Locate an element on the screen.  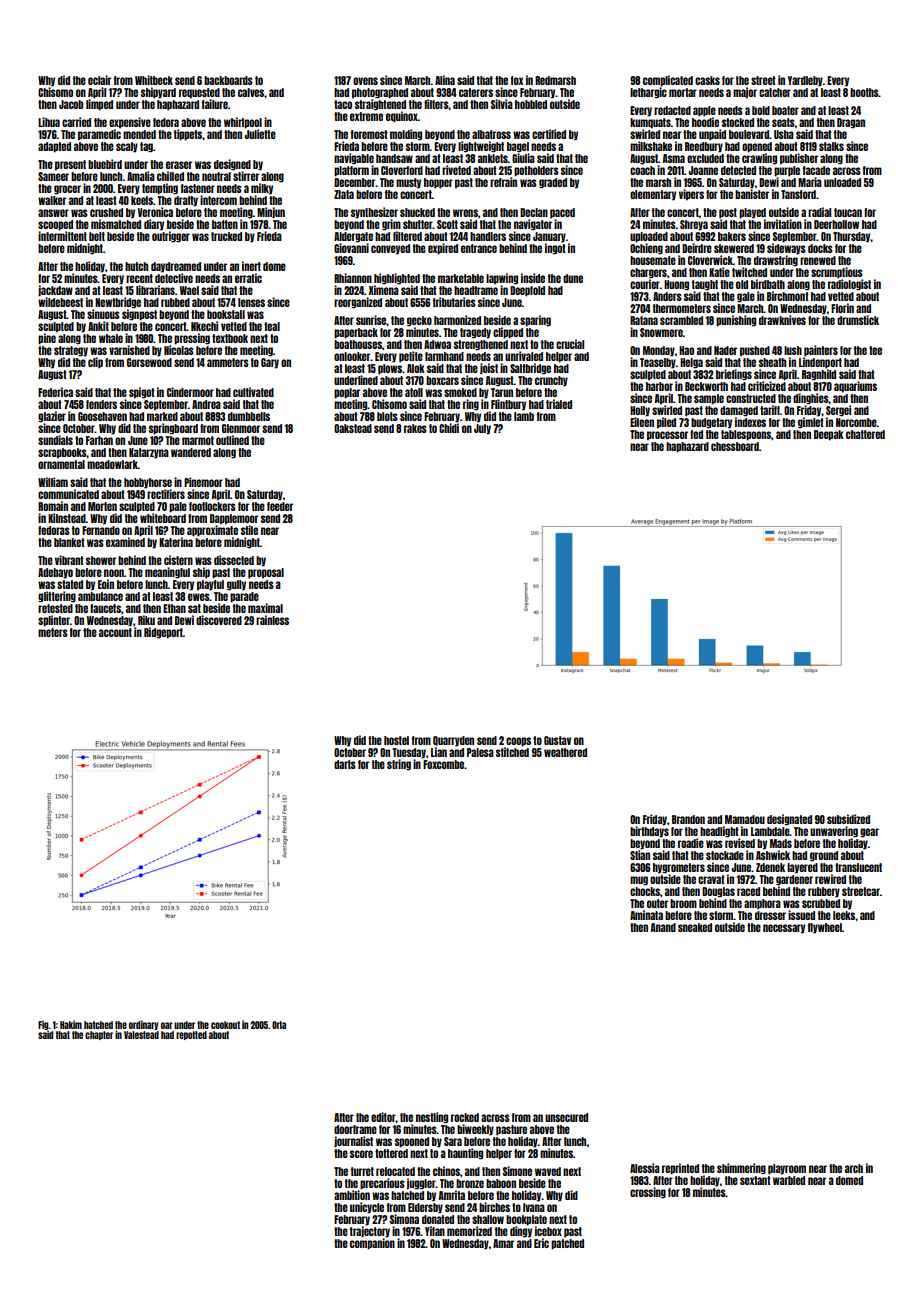
splinter is located at coordinates (54, 621).
